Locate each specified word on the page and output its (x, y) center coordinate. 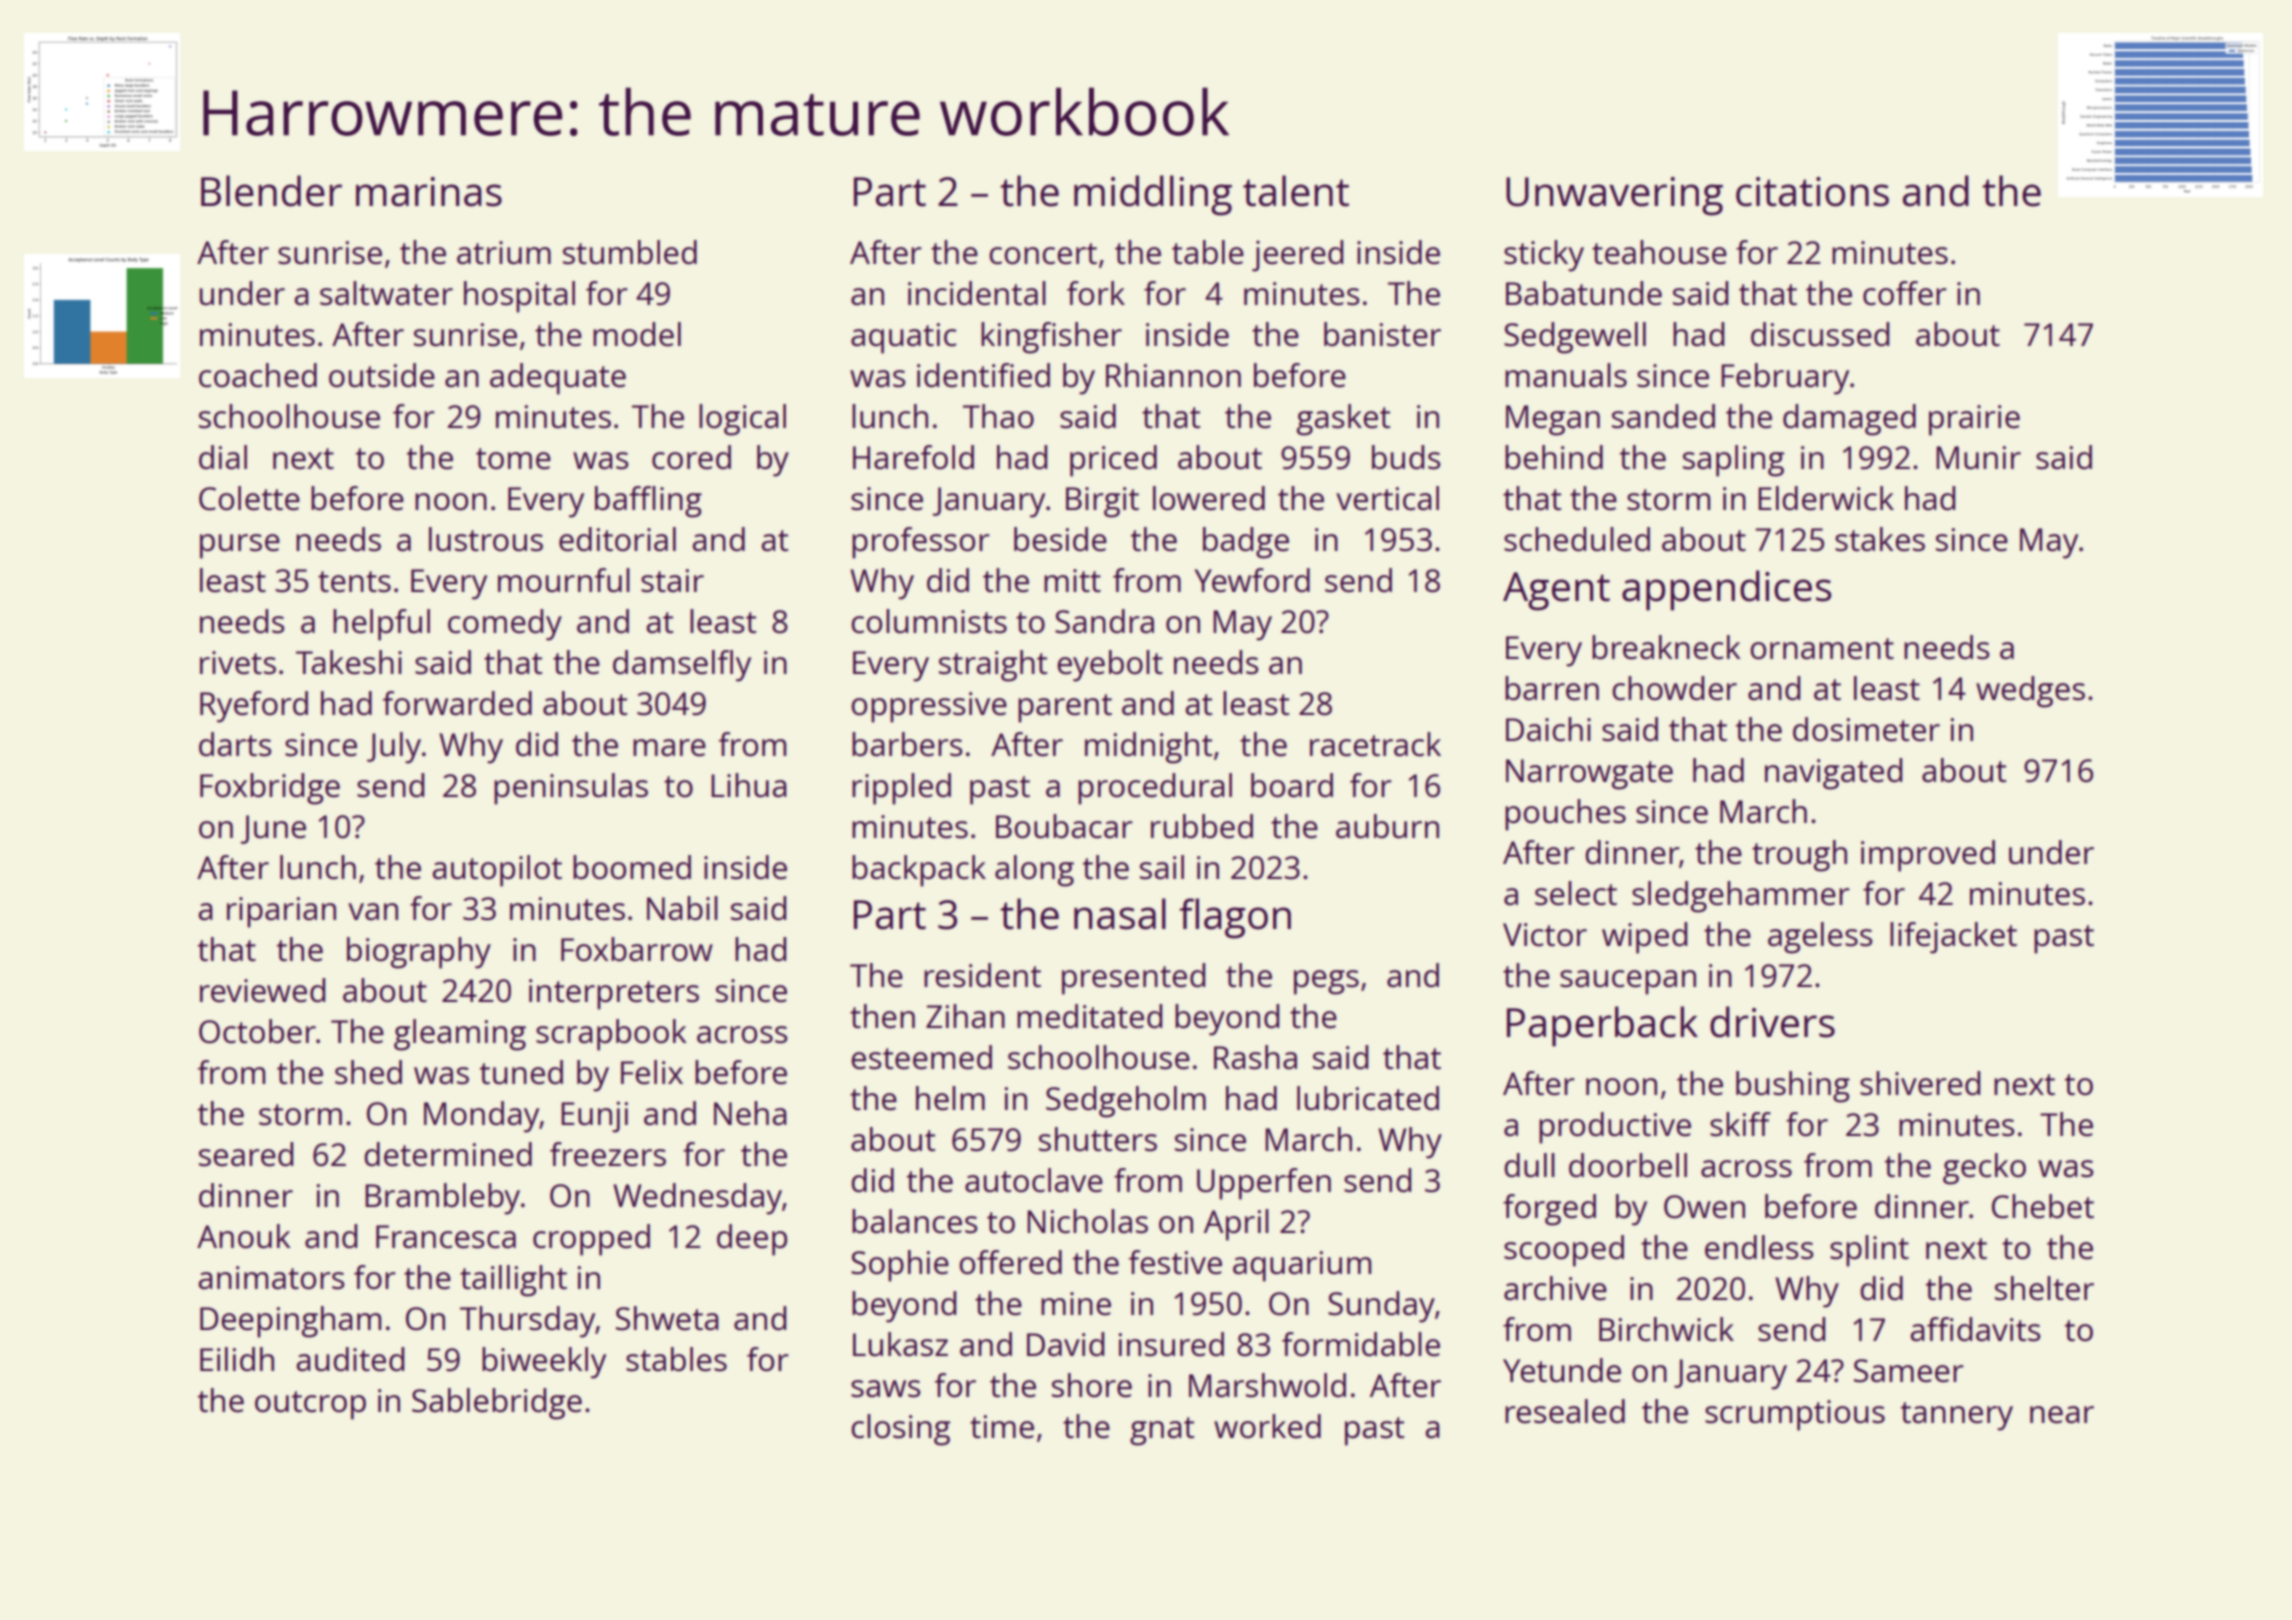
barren (1552, 688)
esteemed (921, 1057)
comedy (505, 625)
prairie (1974, 420)
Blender (271, 191)
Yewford (1252, 580)
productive (1615, 1128)
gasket (1343, 420)
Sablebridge (497, 1404)
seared (246, 1154)
